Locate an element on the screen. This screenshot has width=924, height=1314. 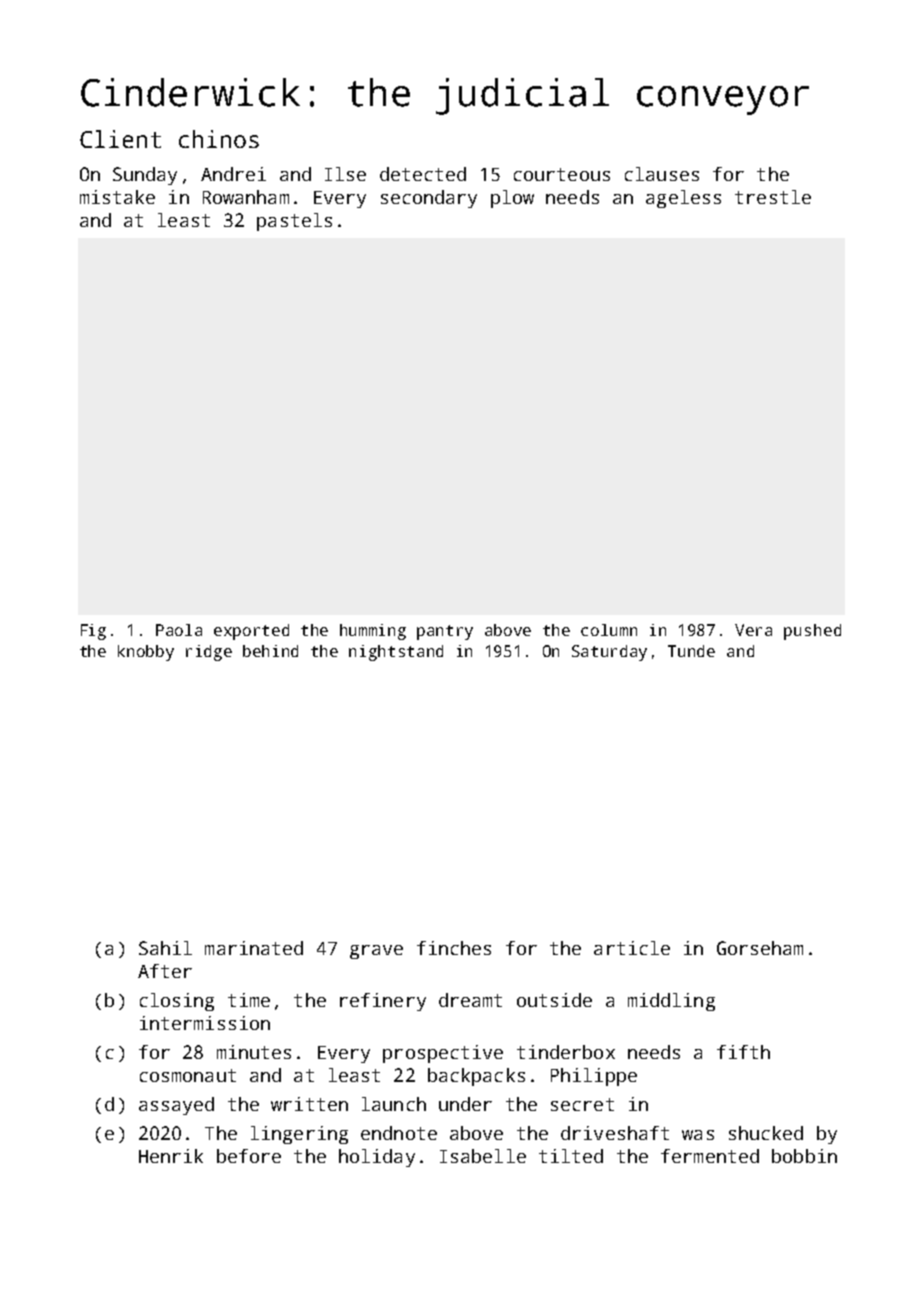
pastels is located at coordinates (294, 222).
